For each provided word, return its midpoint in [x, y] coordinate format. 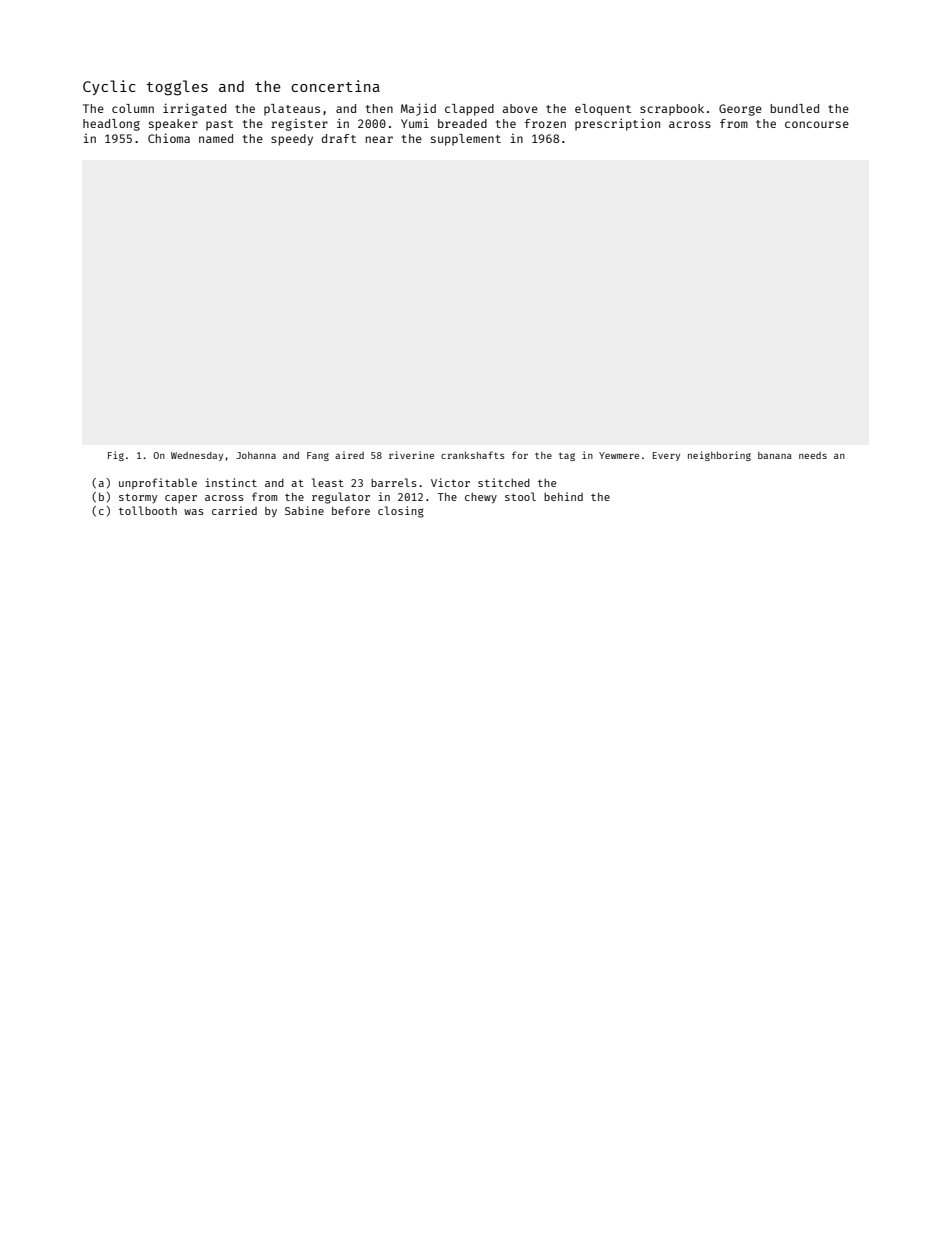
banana [775, 455]
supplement [466, 140]
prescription [617, 124]
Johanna [256, 455]
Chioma [169, 138]
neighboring [719, 456]
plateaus [292, 110]
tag [567, 456]
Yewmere [619, 455]
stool [520, 496]
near [379, 139]
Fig [116, 456]
